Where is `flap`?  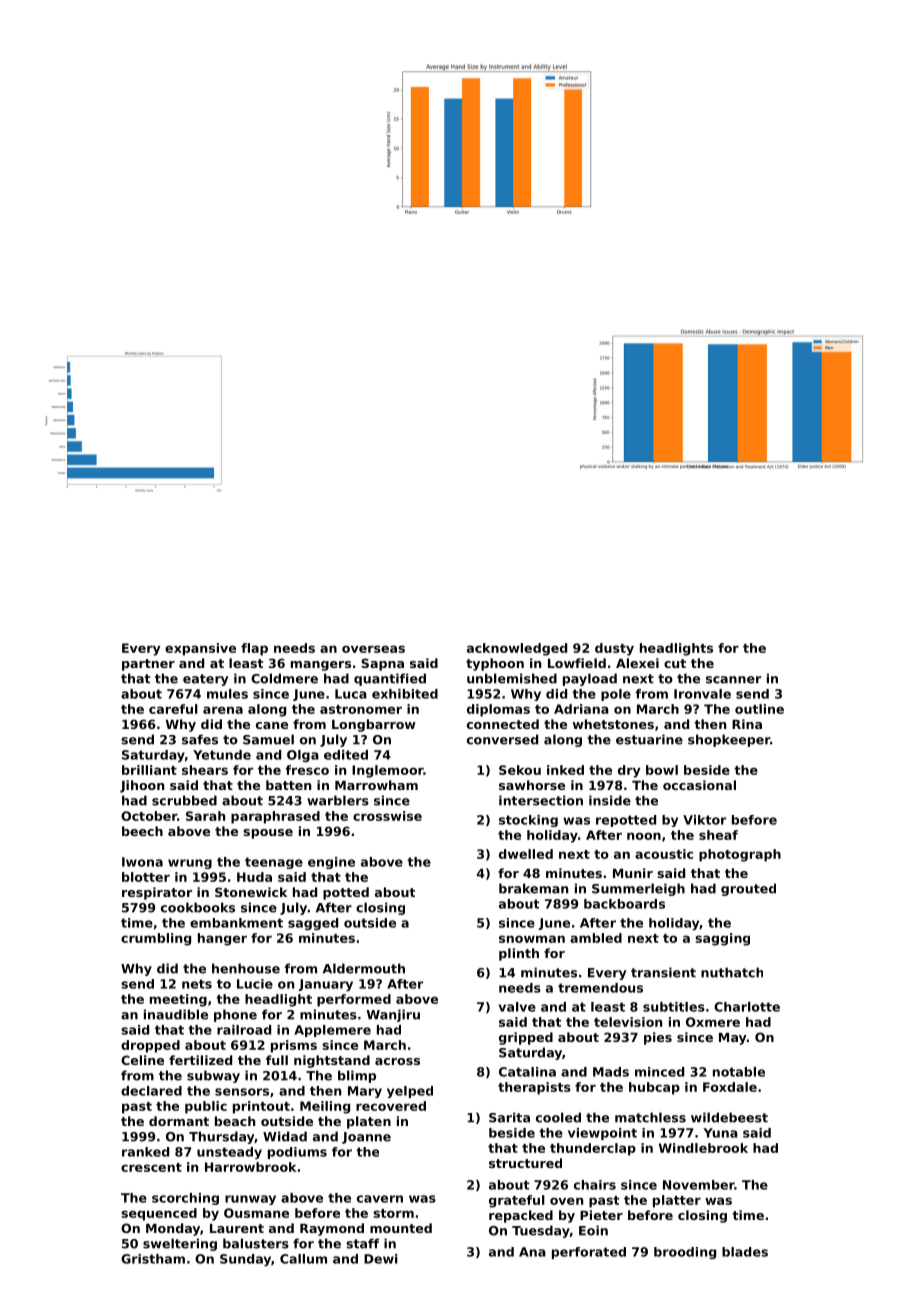
flap is located at coordinates (254, 649).
